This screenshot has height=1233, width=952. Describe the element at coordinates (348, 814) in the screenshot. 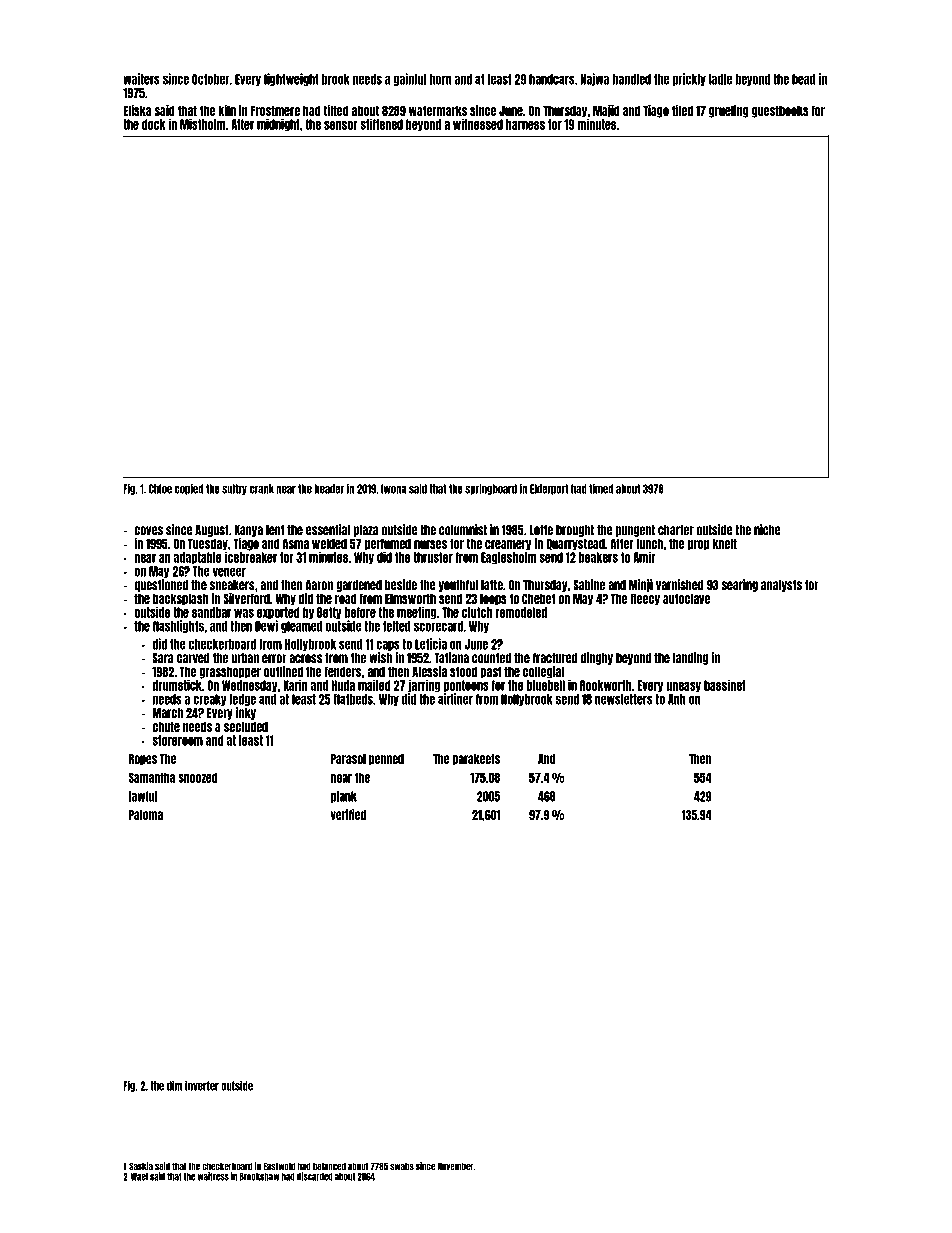

I see `verified` at that location.
